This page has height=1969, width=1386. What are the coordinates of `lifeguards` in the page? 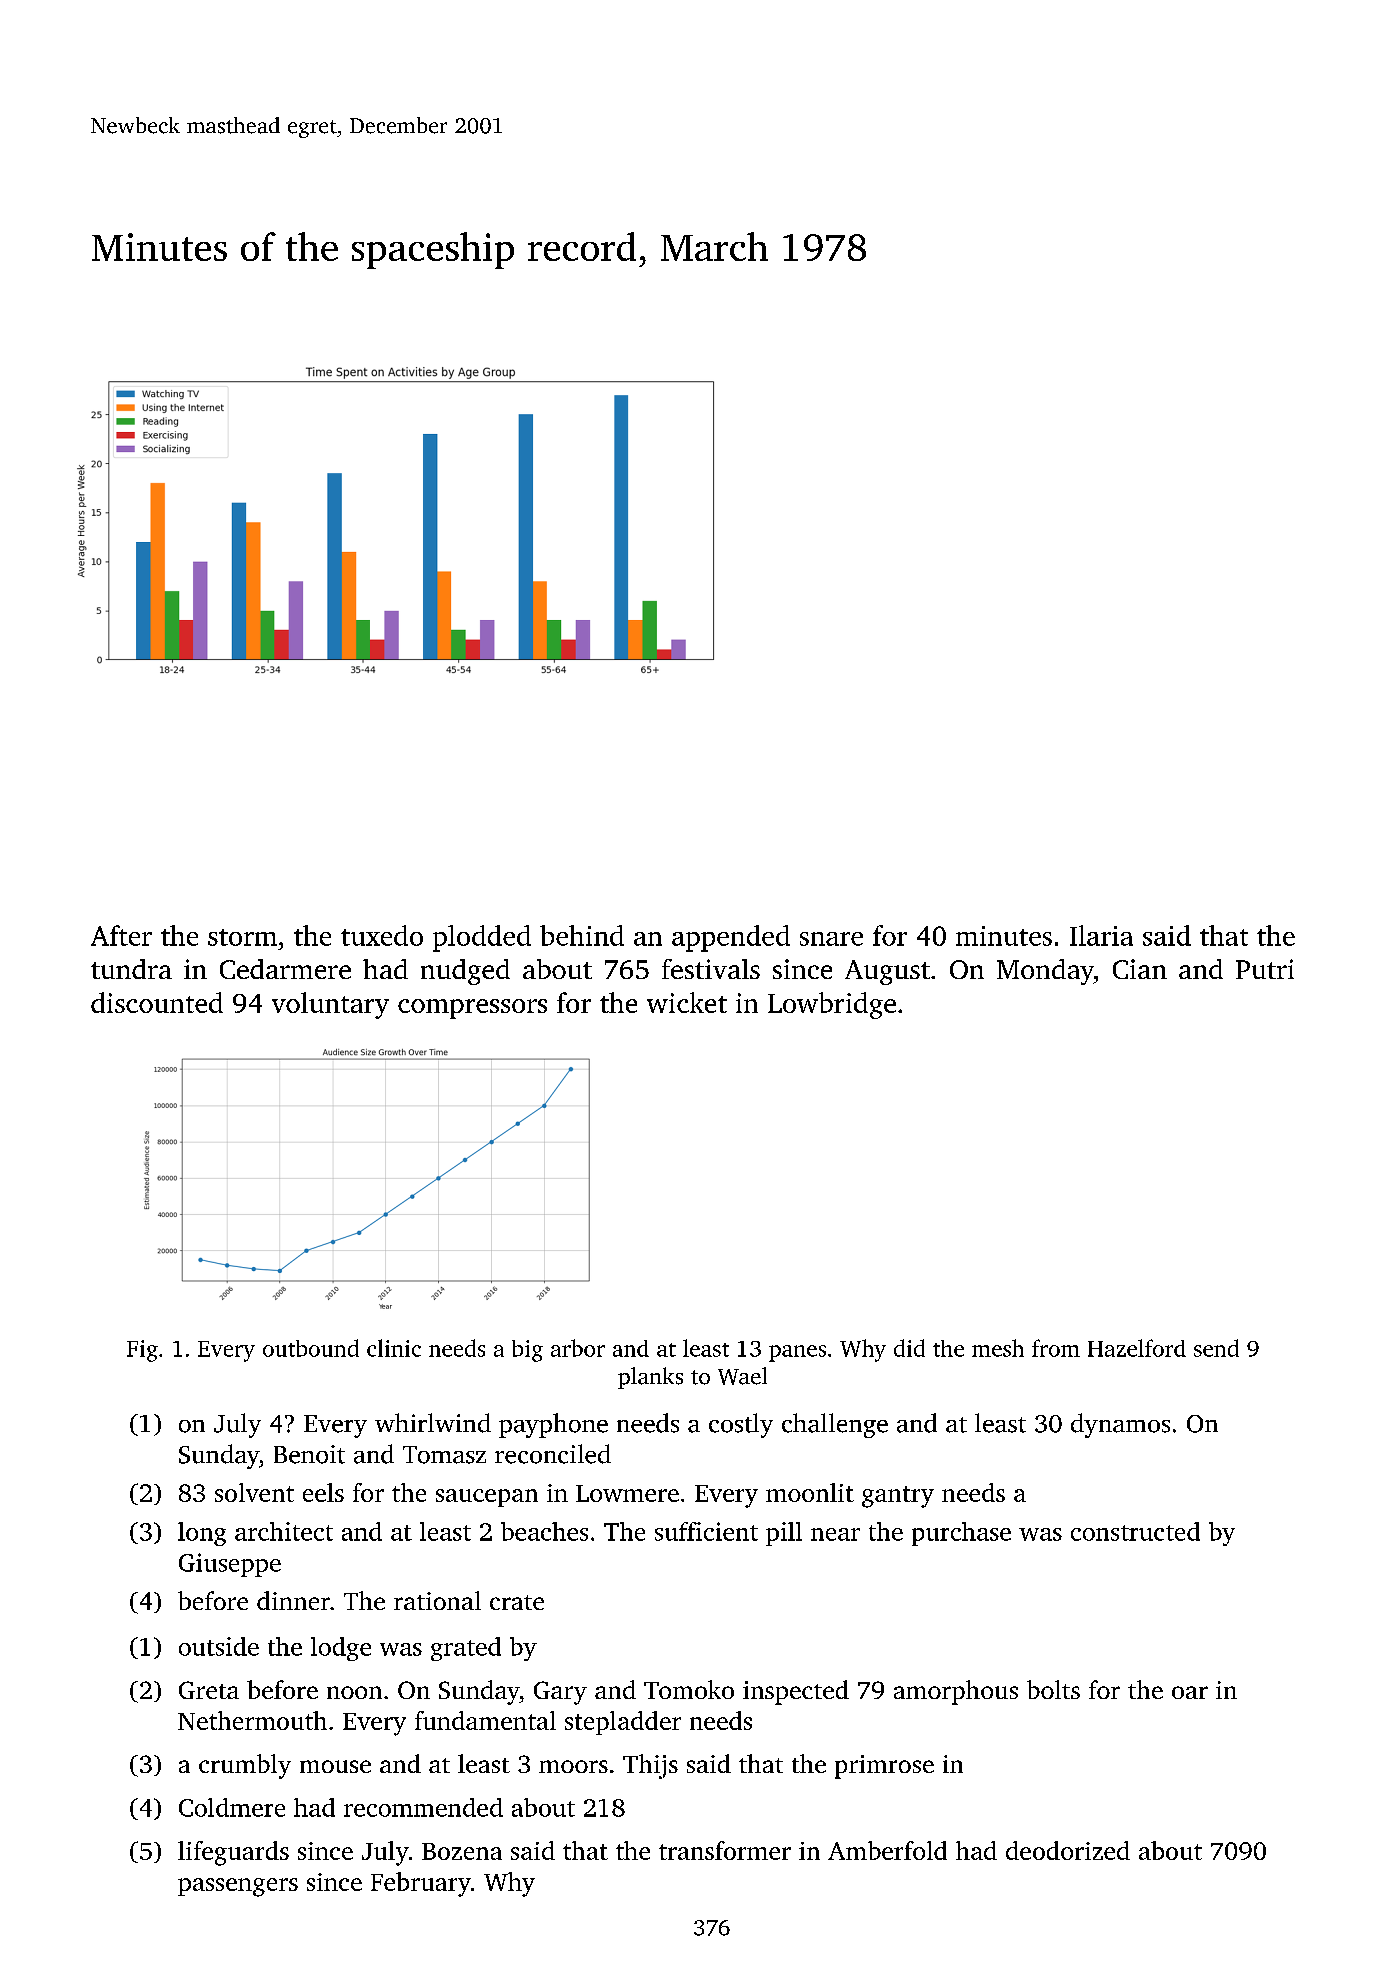 It's located at (233, 1853).
